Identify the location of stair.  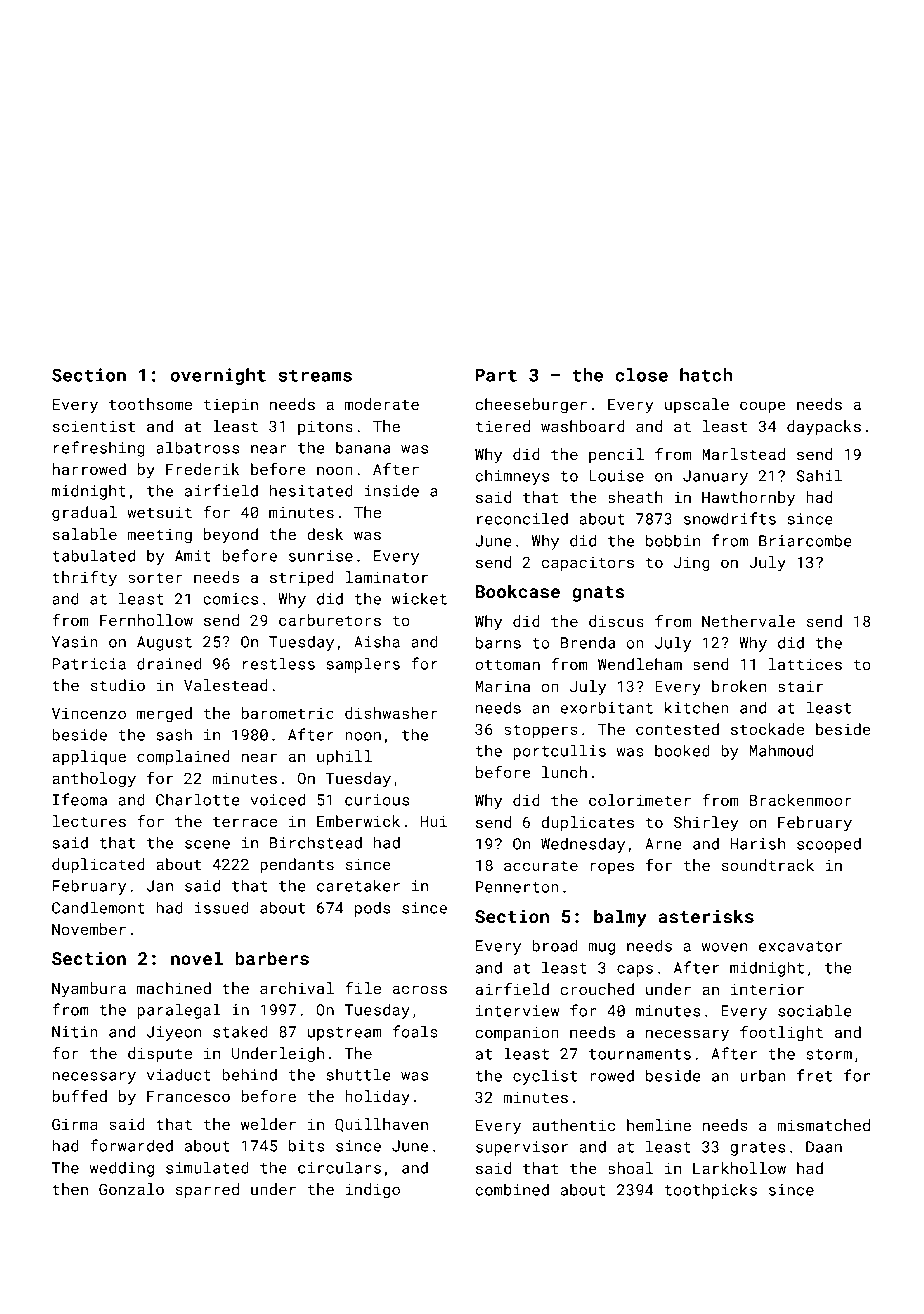
(800, 686).
